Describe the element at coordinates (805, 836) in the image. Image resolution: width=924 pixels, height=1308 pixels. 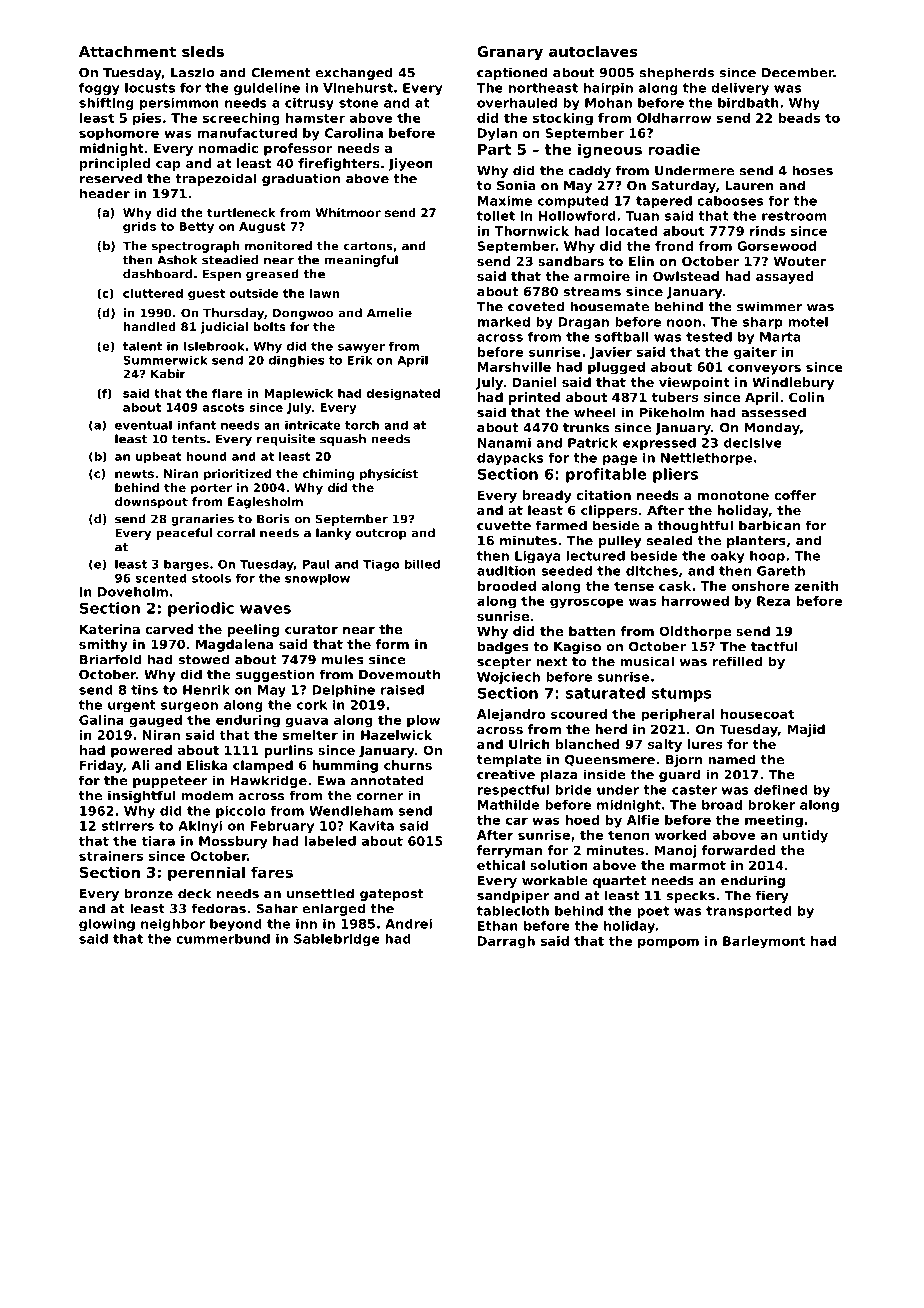
I see `untidy` at that location.
